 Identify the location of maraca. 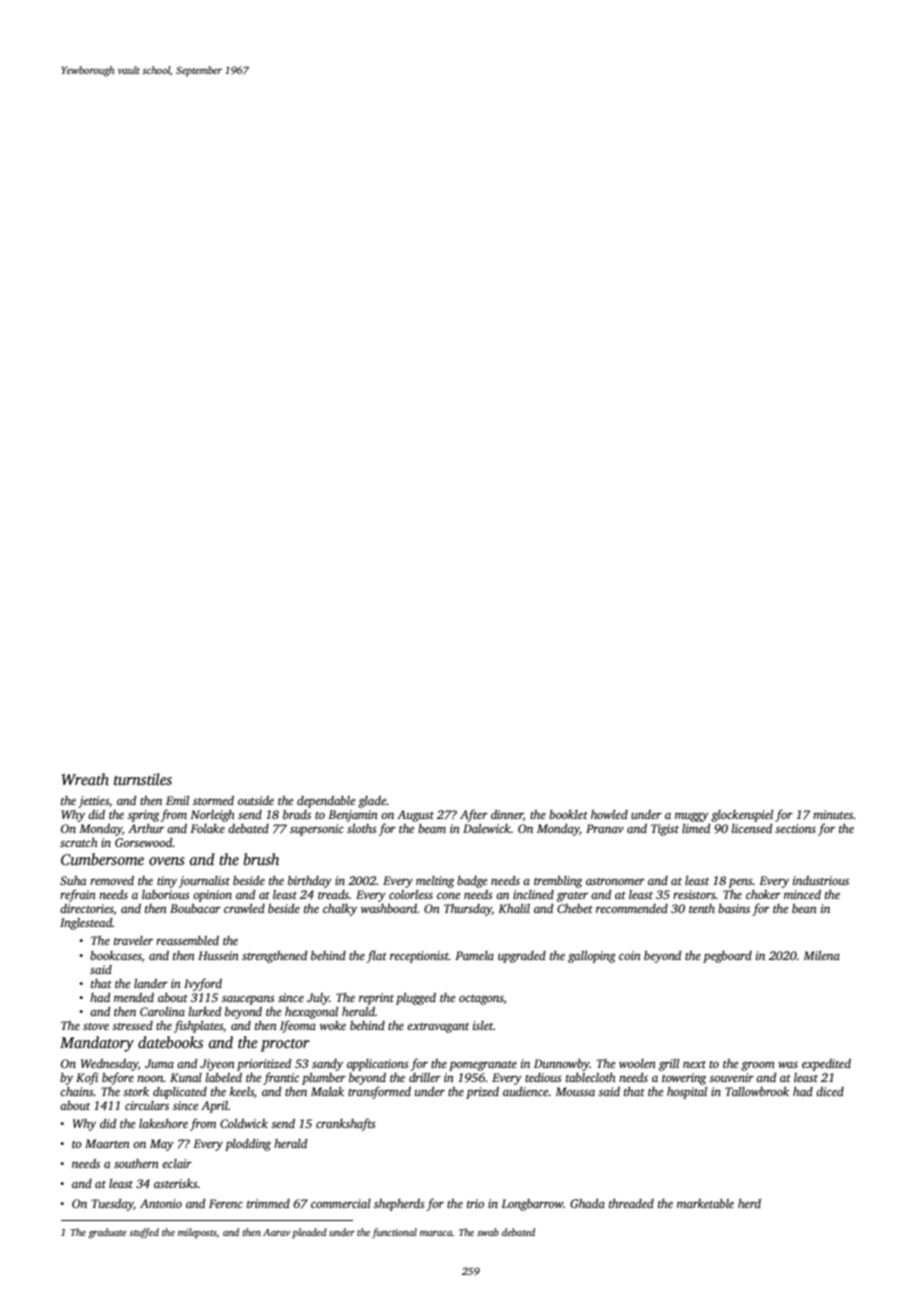
(436, 1233).
